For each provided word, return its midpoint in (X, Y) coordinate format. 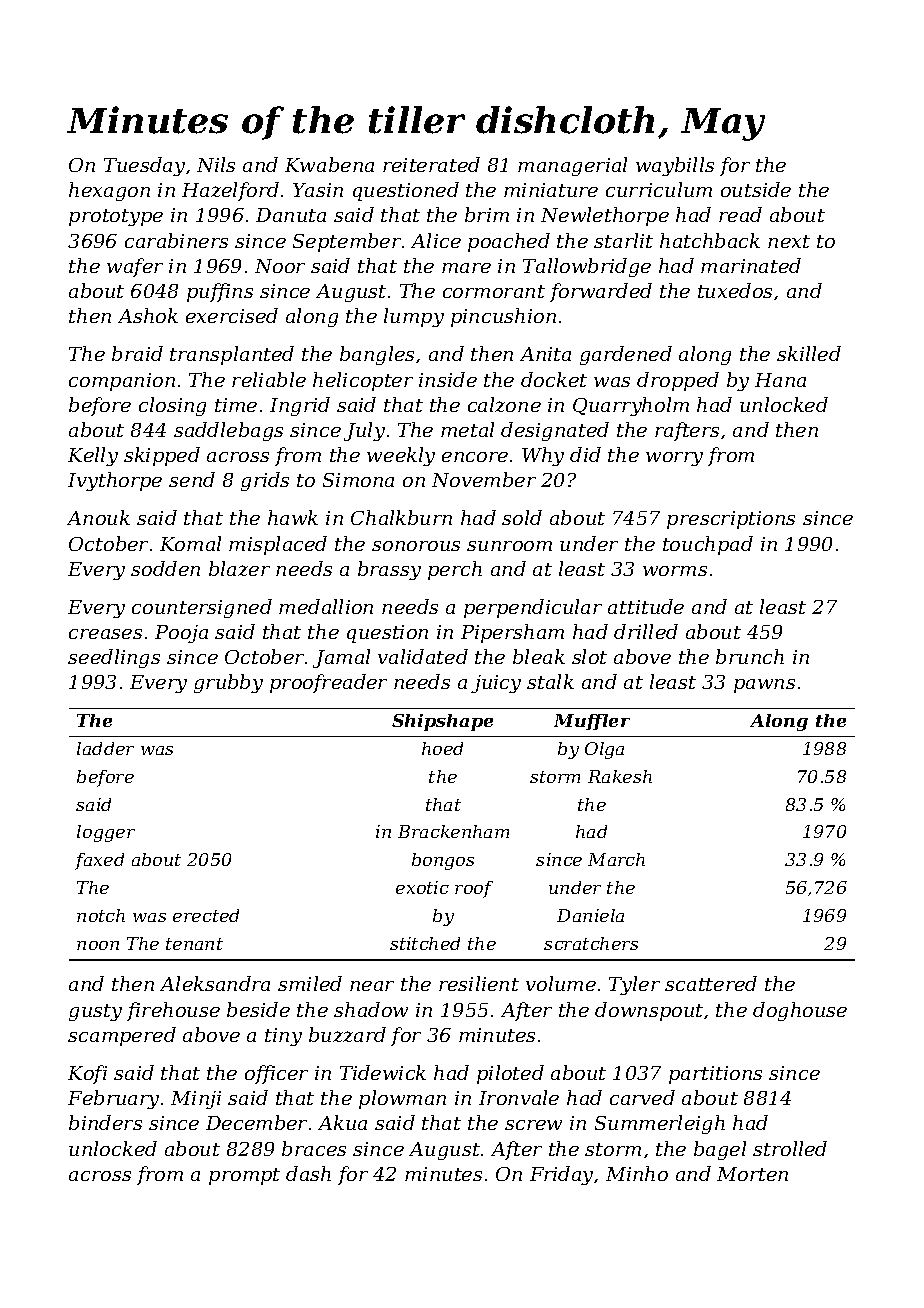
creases (105, 634)
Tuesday (144, 166)
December (256, 1122)
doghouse (800, 1011)
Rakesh (620, 776)
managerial (572, 166)
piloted (510, 1074)
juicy (496, 684)
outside (756, 189)
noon (98, 945)
